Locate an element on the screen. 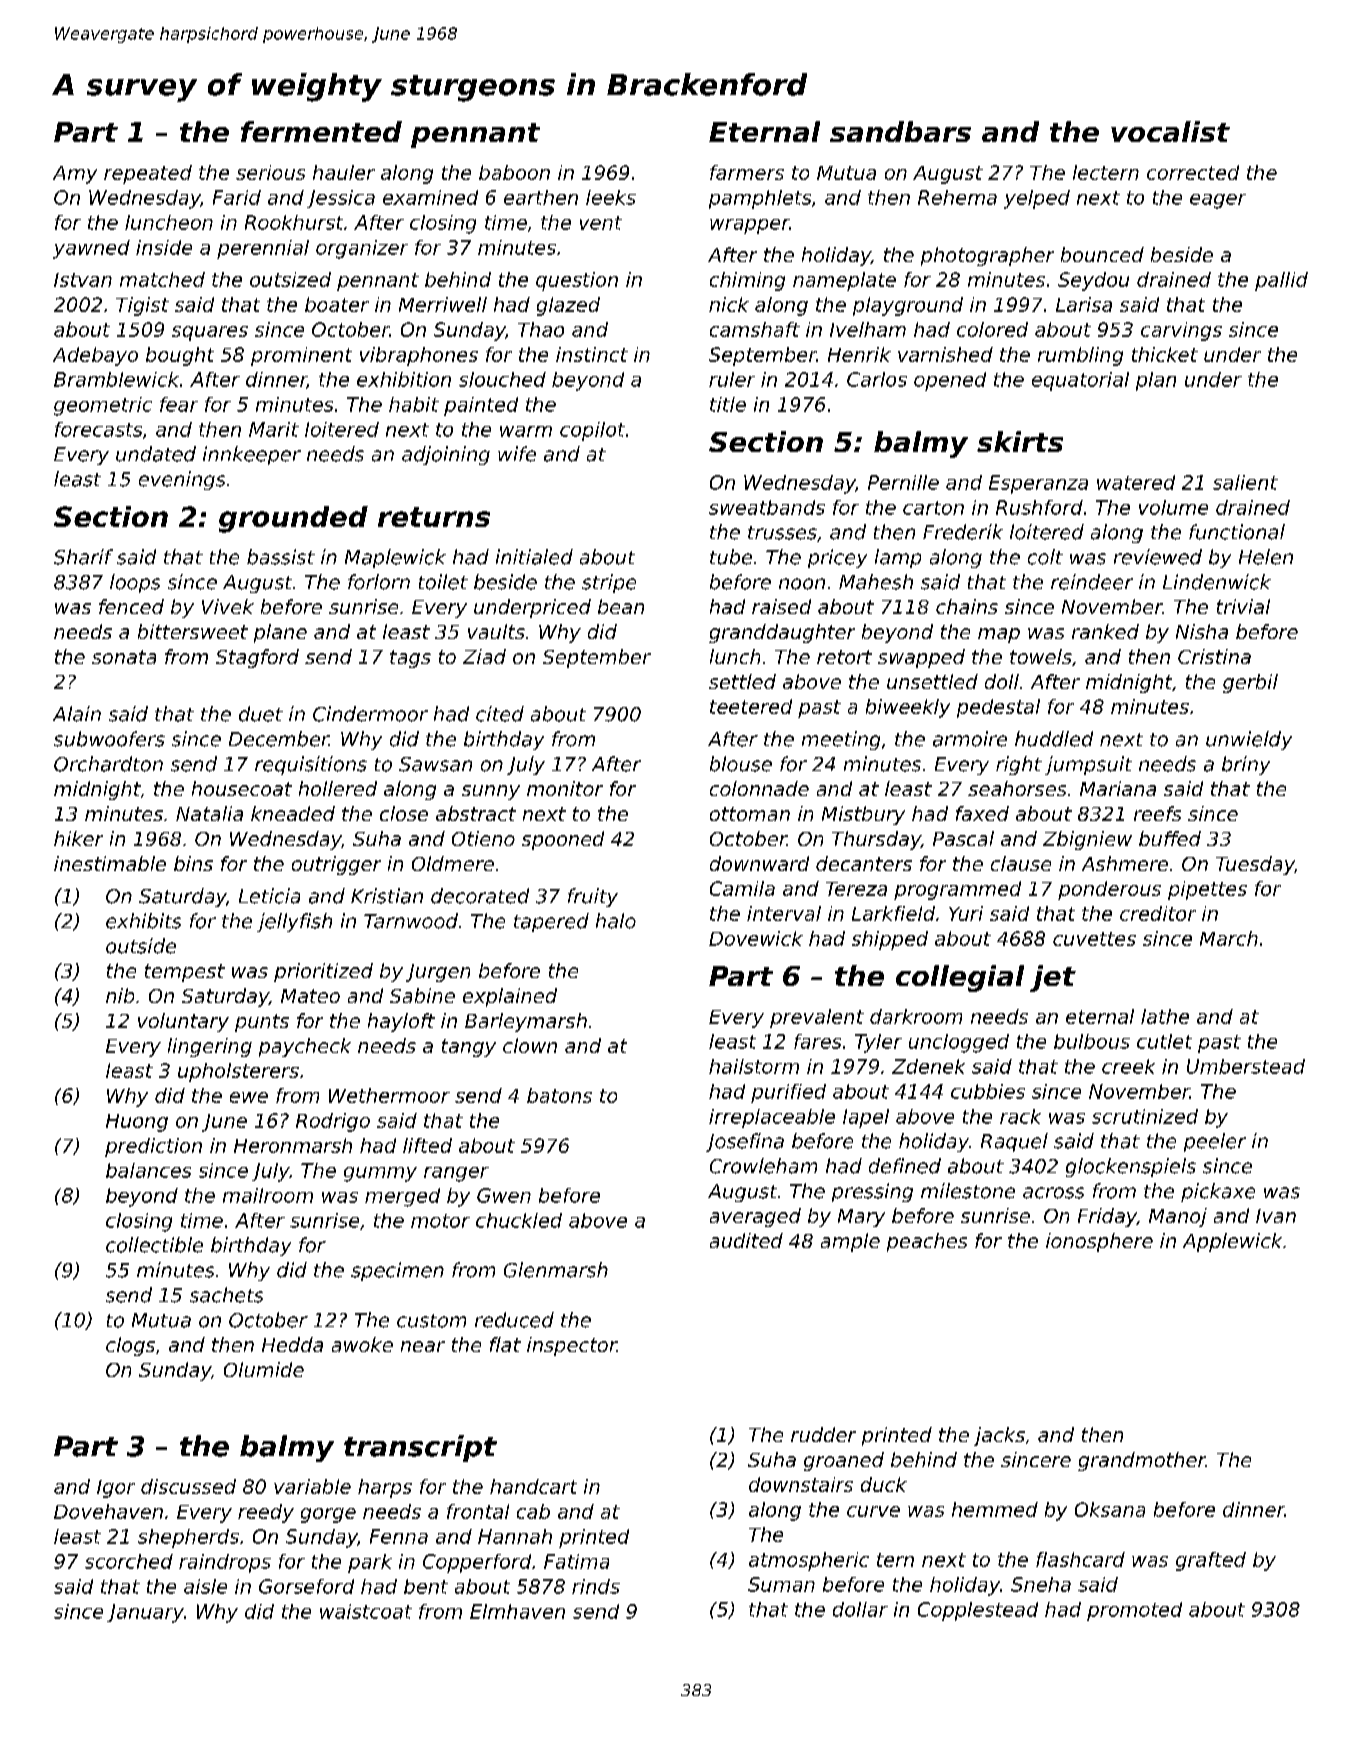 The image size is (1362, 1763). cited is located at coordinates (500, 714).
